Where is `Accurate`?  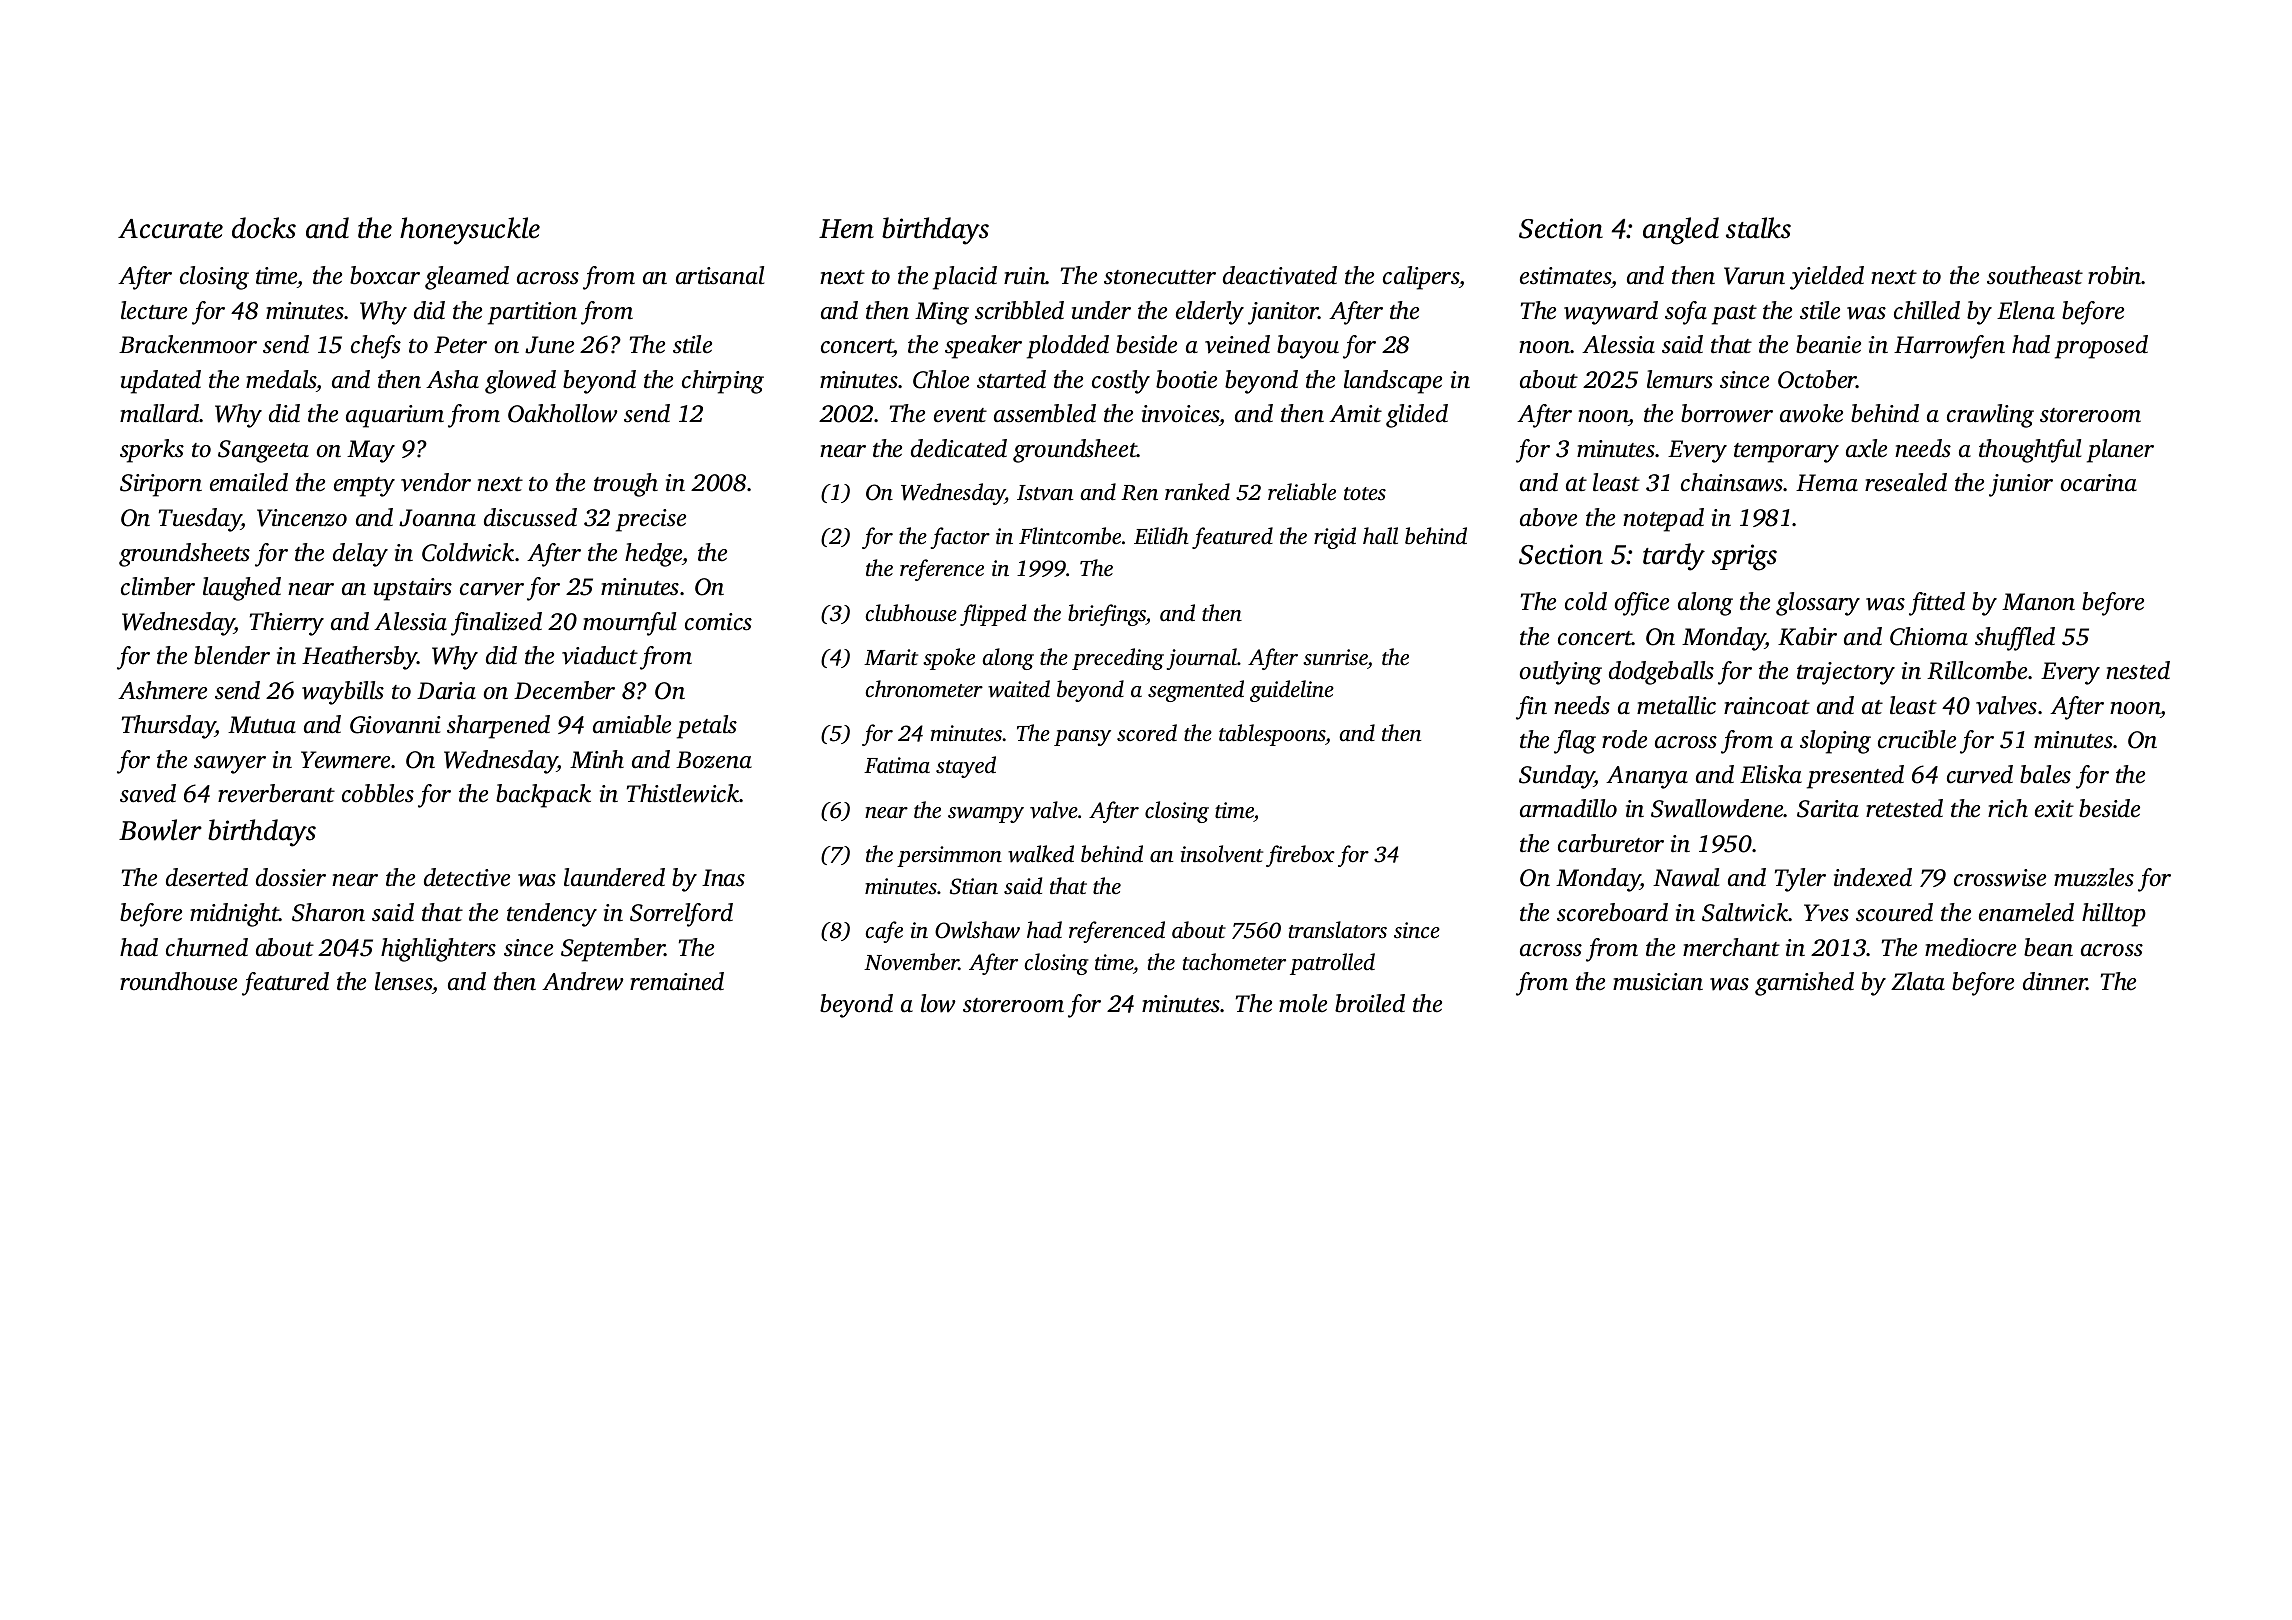 Accurate is located at coordinates (170, 229).
